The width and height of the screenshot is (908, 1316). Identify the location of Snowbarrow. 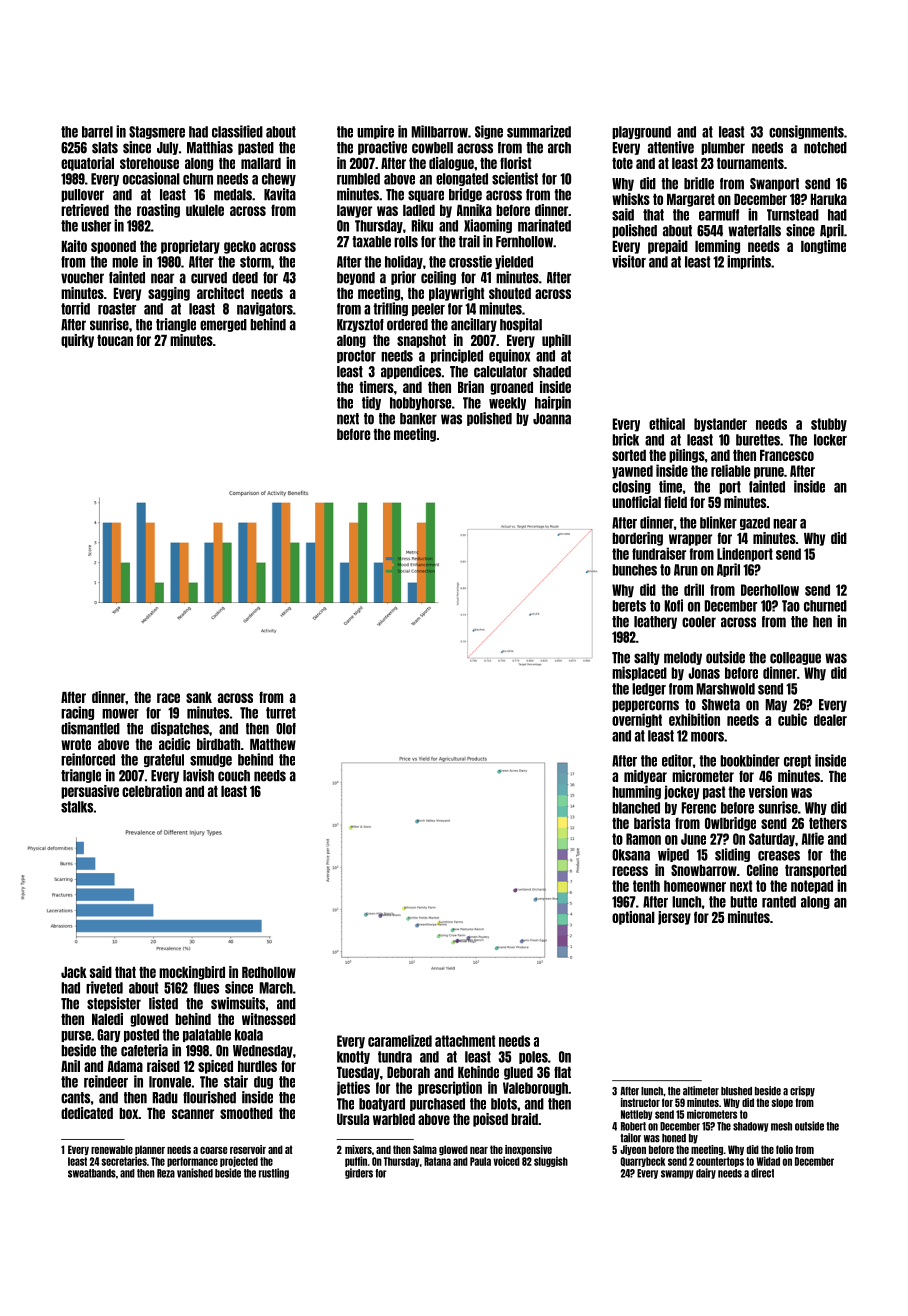
(704, 870).
